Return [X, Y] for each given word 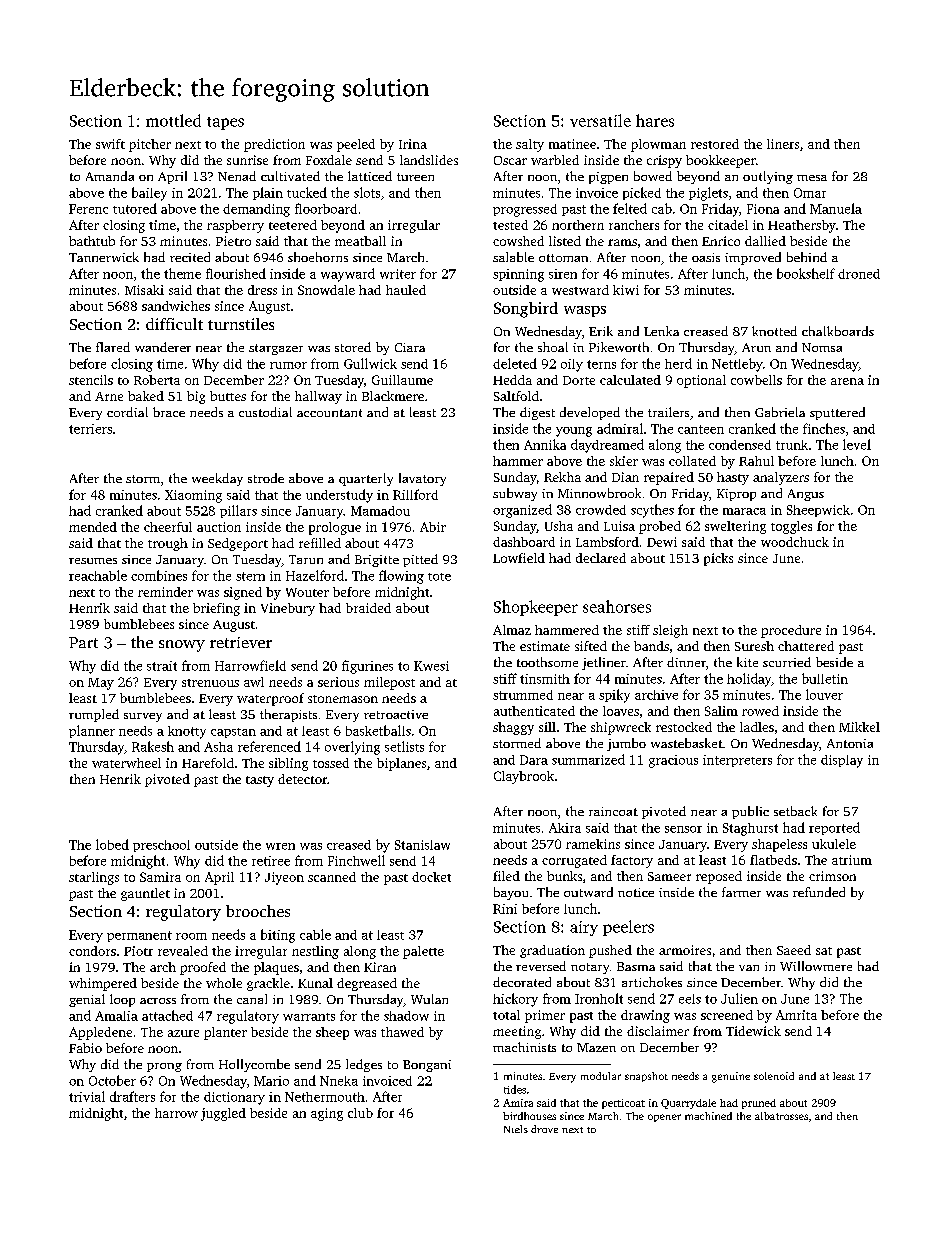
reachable [98, 575]
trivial [87, 1096]
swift [110, 144]
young [574, 432]
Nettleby [737, 365]
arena [847, 381]
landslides [429, 160]
